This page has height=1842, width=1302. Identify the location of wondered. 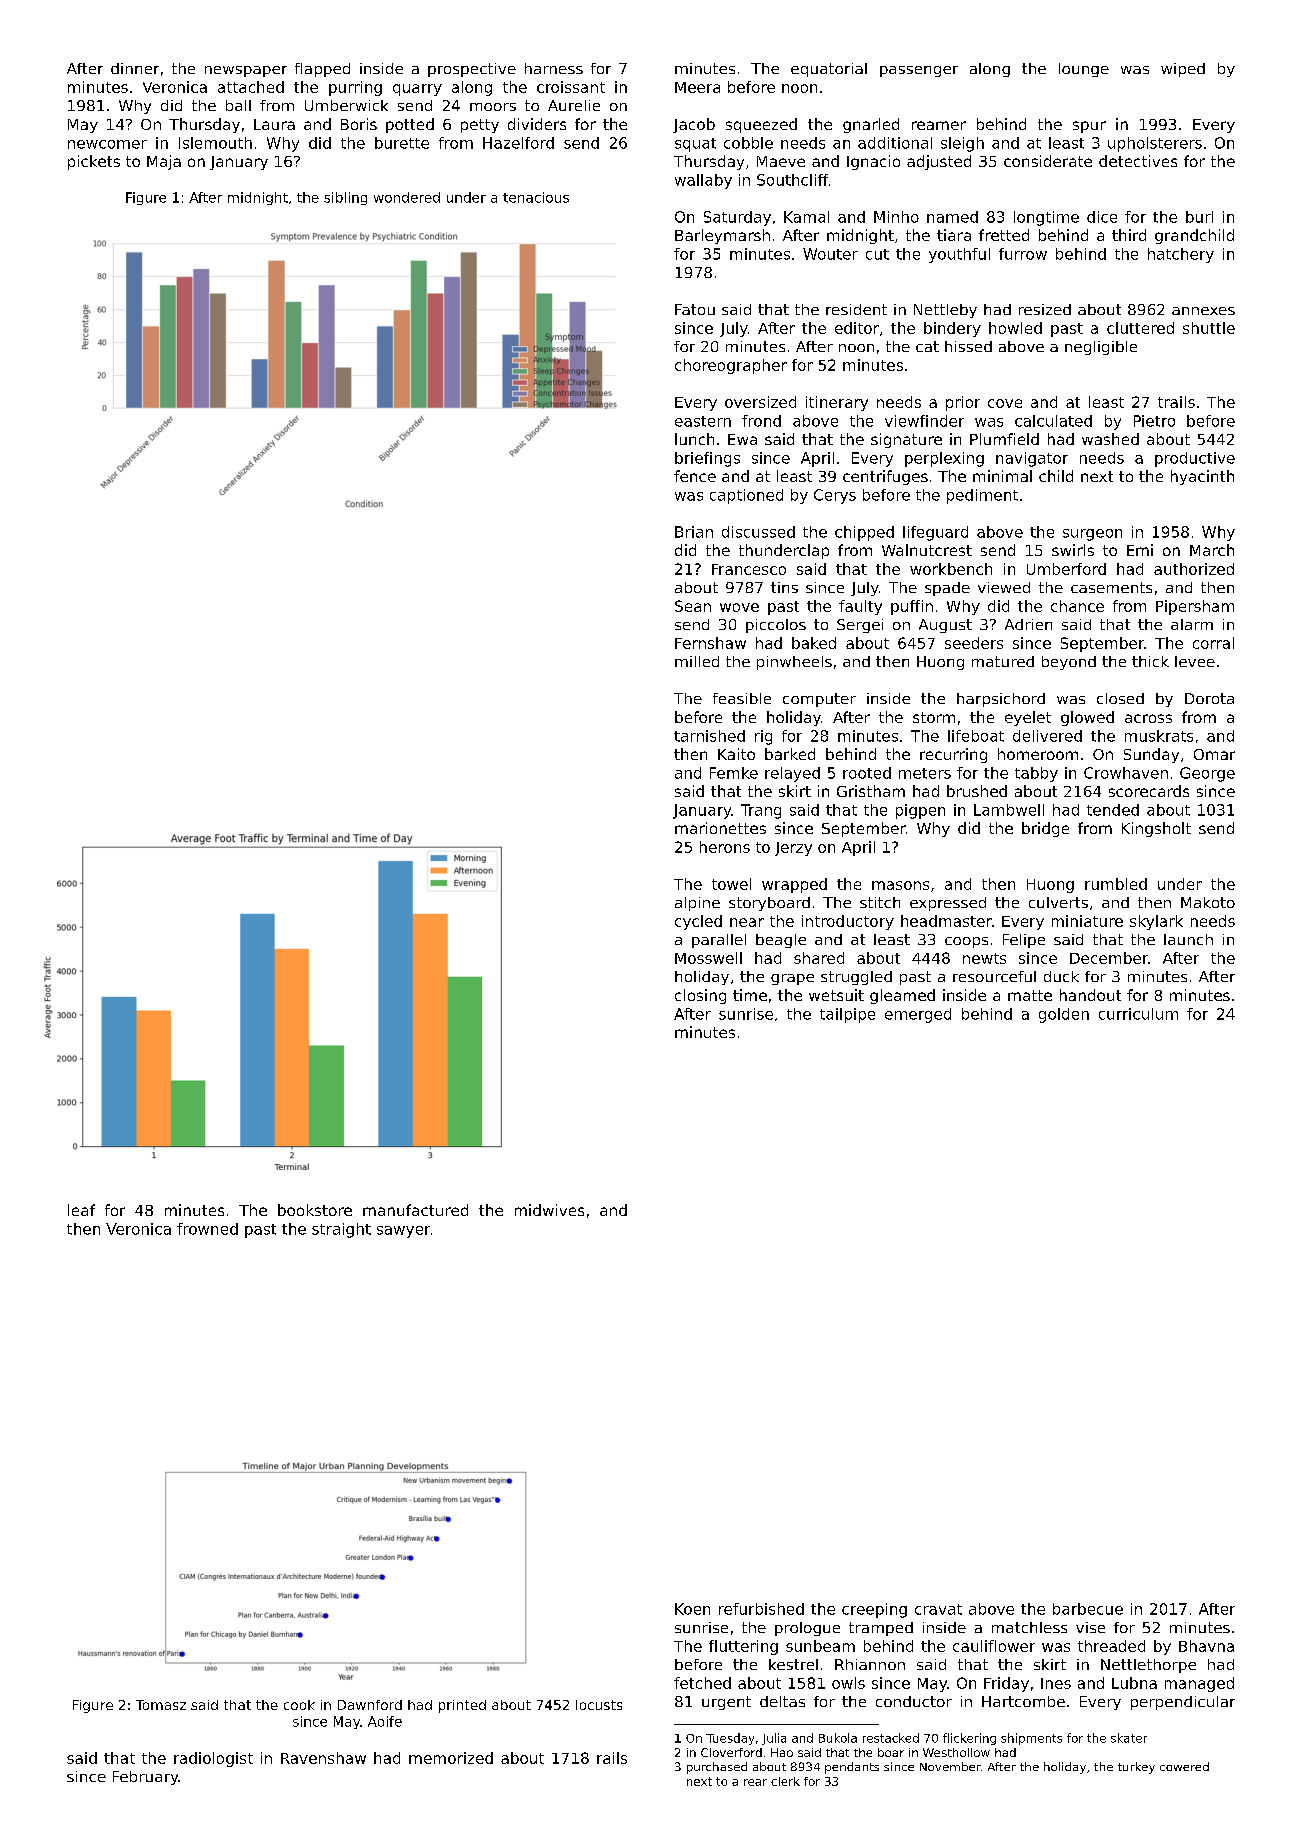
(407, 197).
